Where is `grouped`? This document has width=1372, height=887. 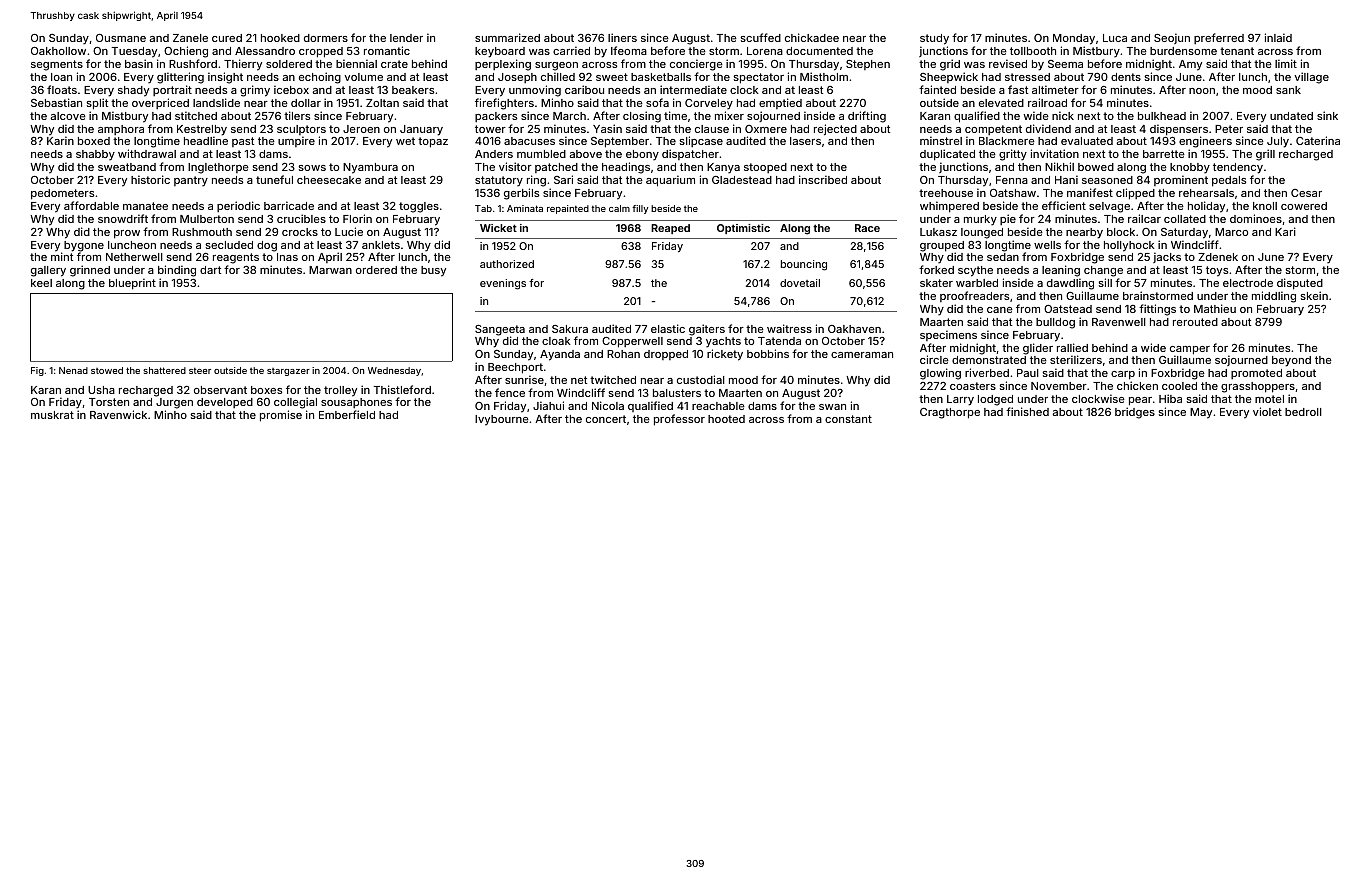 grouped is located at coordinates (942, 246).
